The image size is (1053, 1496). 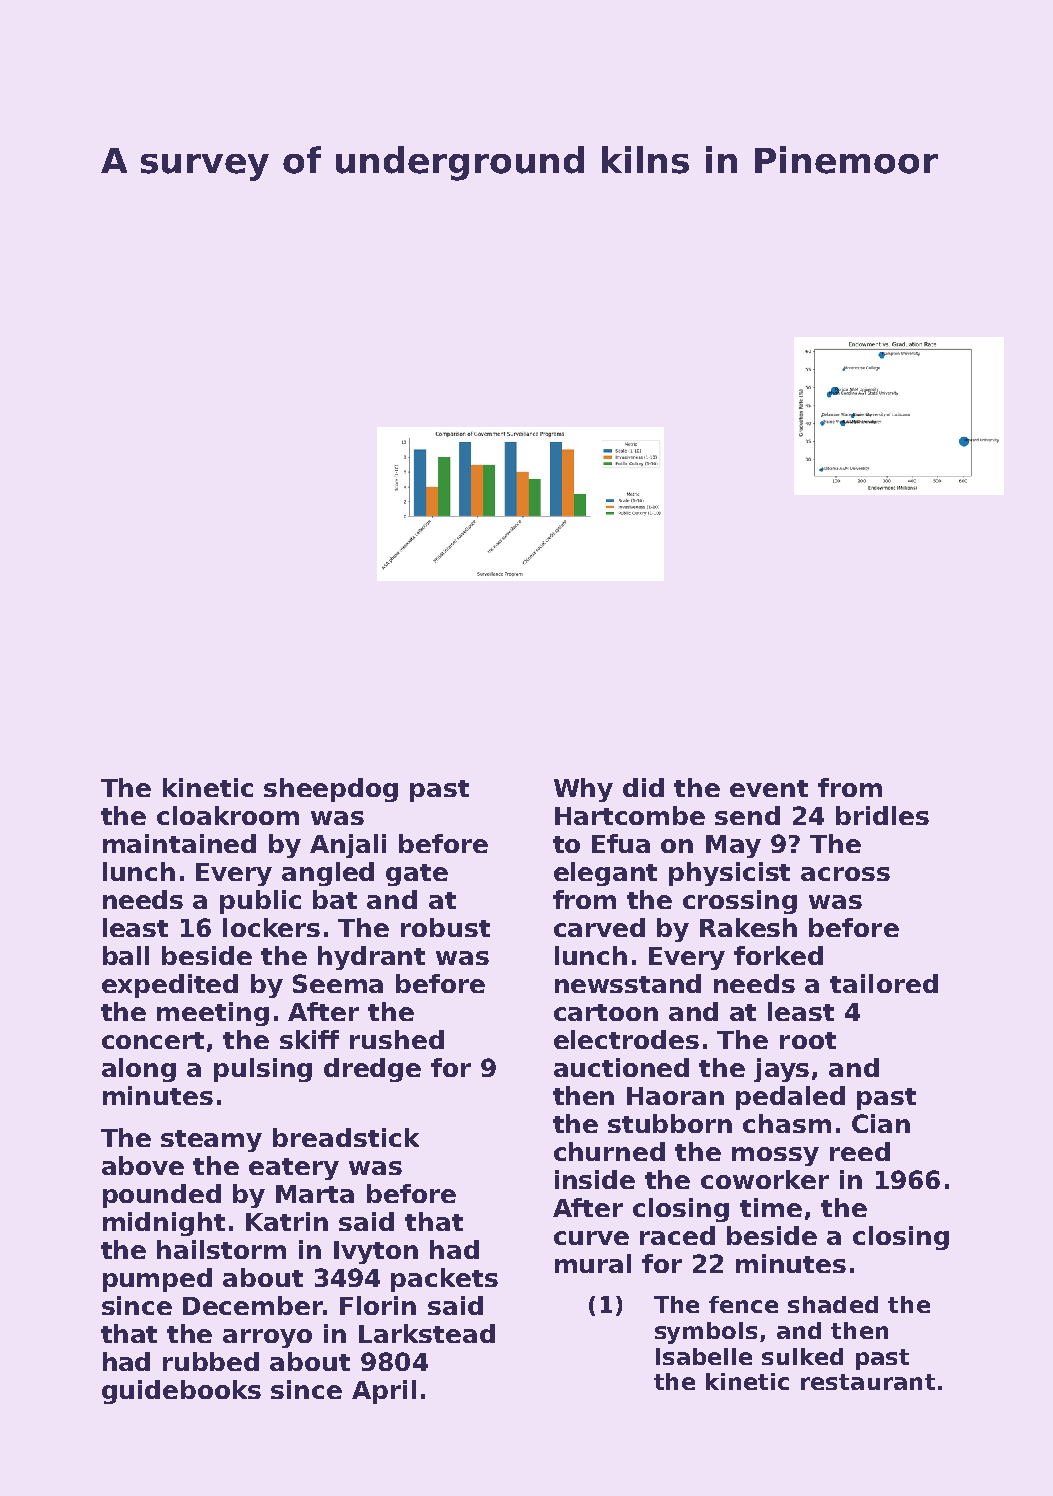 What do you see at coordinates (372, 1070) in the page?
I see `dredge` at bounding box center [372, 1070].
